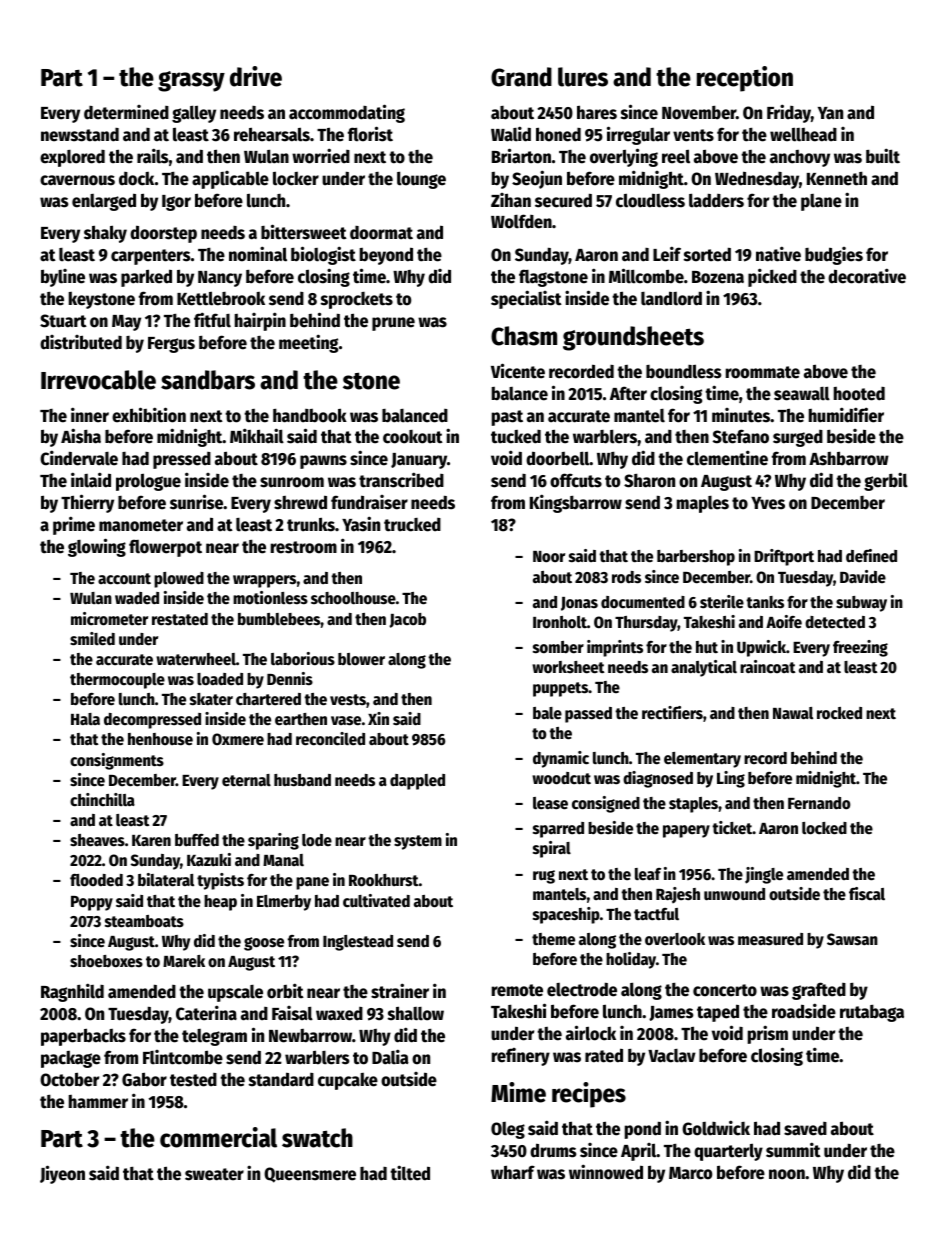 The height and width of the screenshot is (1233, 952). Describe the element at coordinates (191, 81) in the screenshot. I see `grassy` at that location.
